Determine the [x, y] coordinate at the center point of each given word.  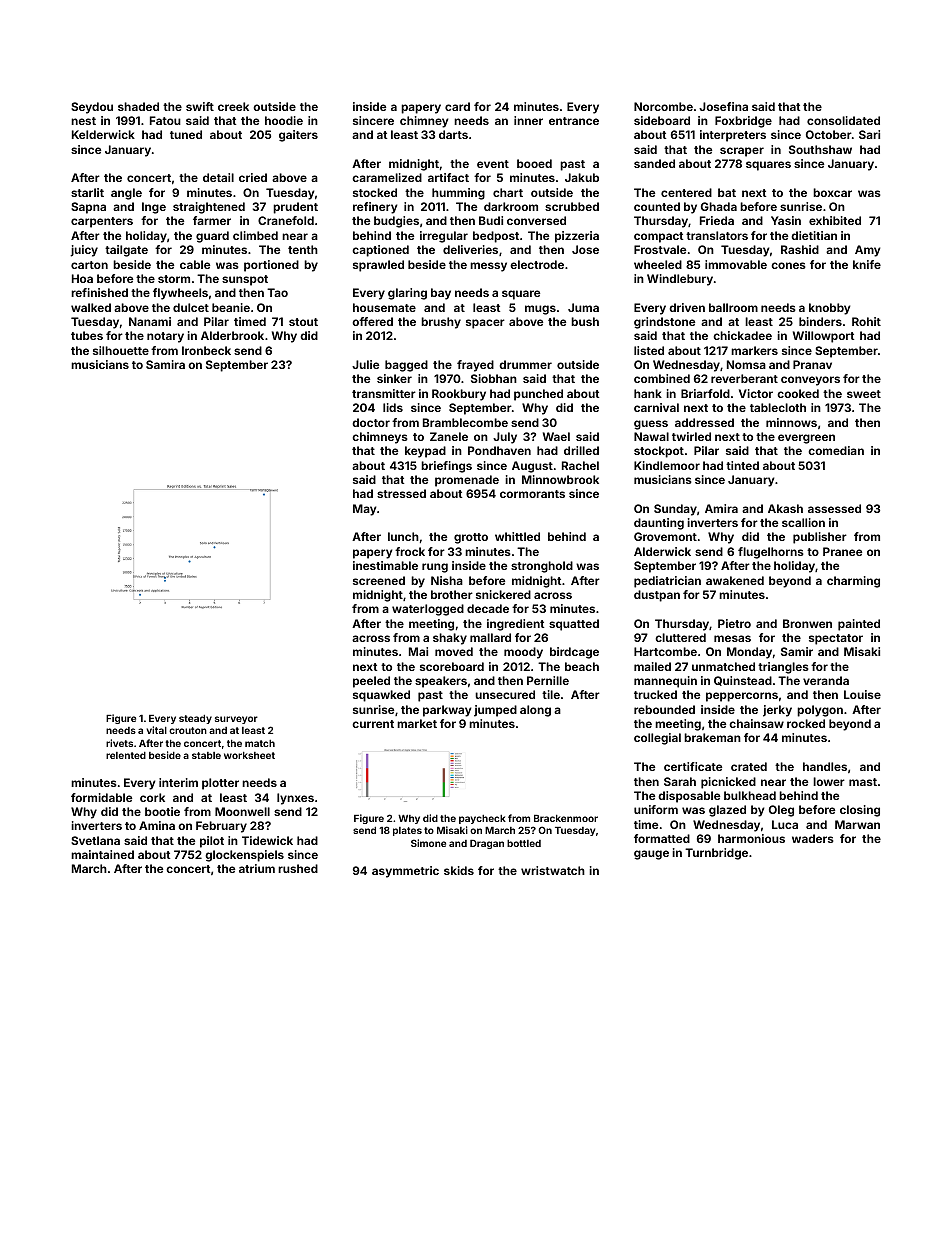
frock [410, 551]
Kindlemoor [667, 465]
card [457, 106]
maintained [102, 854]
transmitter [384, 393]
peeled [371, 682]
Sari [869, 134]
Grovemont [665, 536]
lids [393, 407]
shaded [138, 106]
